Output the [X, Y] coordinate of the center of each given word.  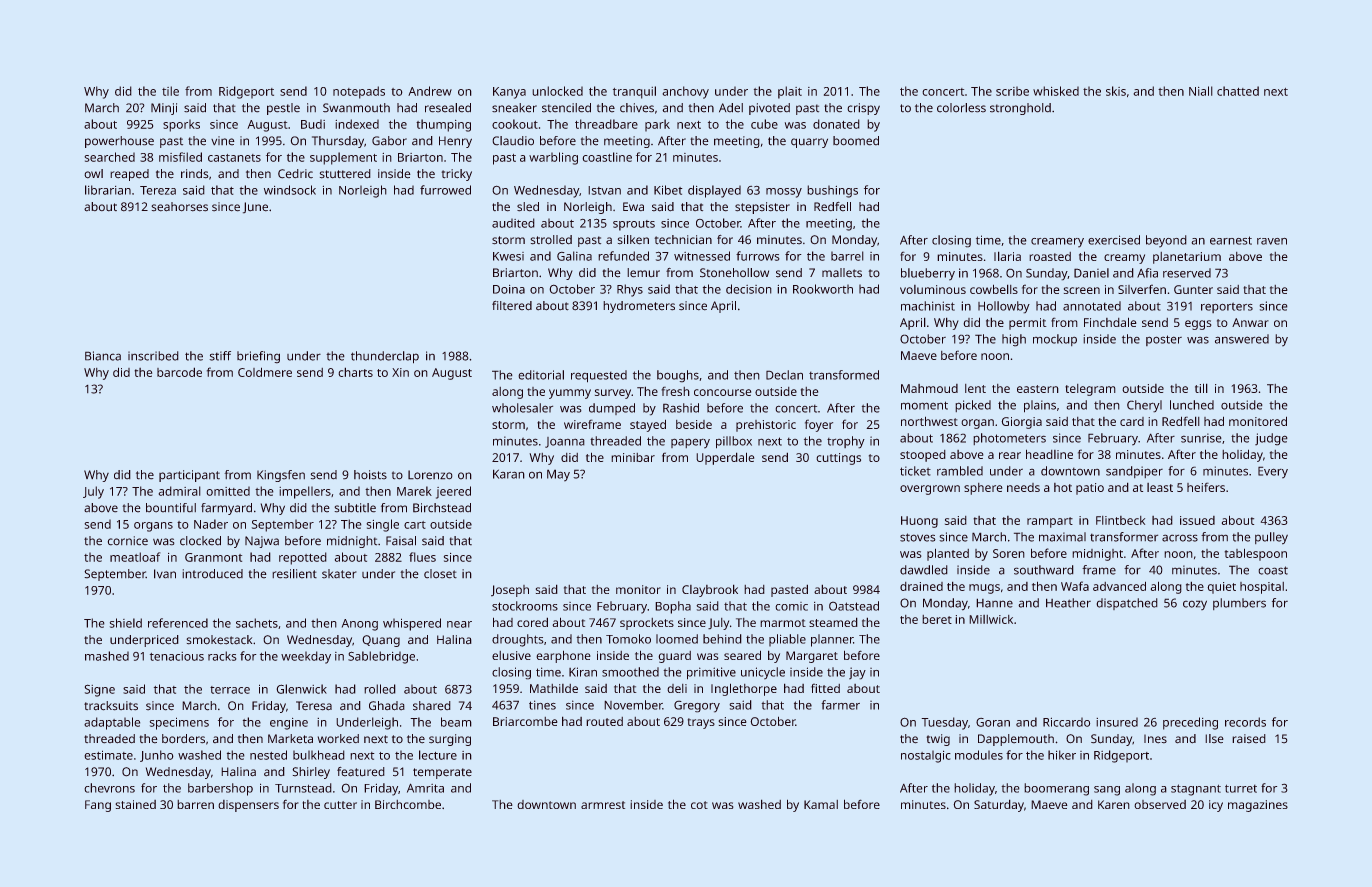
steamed [833, 622]
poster [1164, 340]
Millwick [991, 619]
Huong [919, 522]
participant [189, 476]
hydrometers [639, 307]
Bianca [103, 356]
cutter [340, 805]
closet [440, 574]
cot [699, 805]
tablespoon [1255, 554]
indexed [357, 124]
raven [1272, 241]
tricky [456, 175]
